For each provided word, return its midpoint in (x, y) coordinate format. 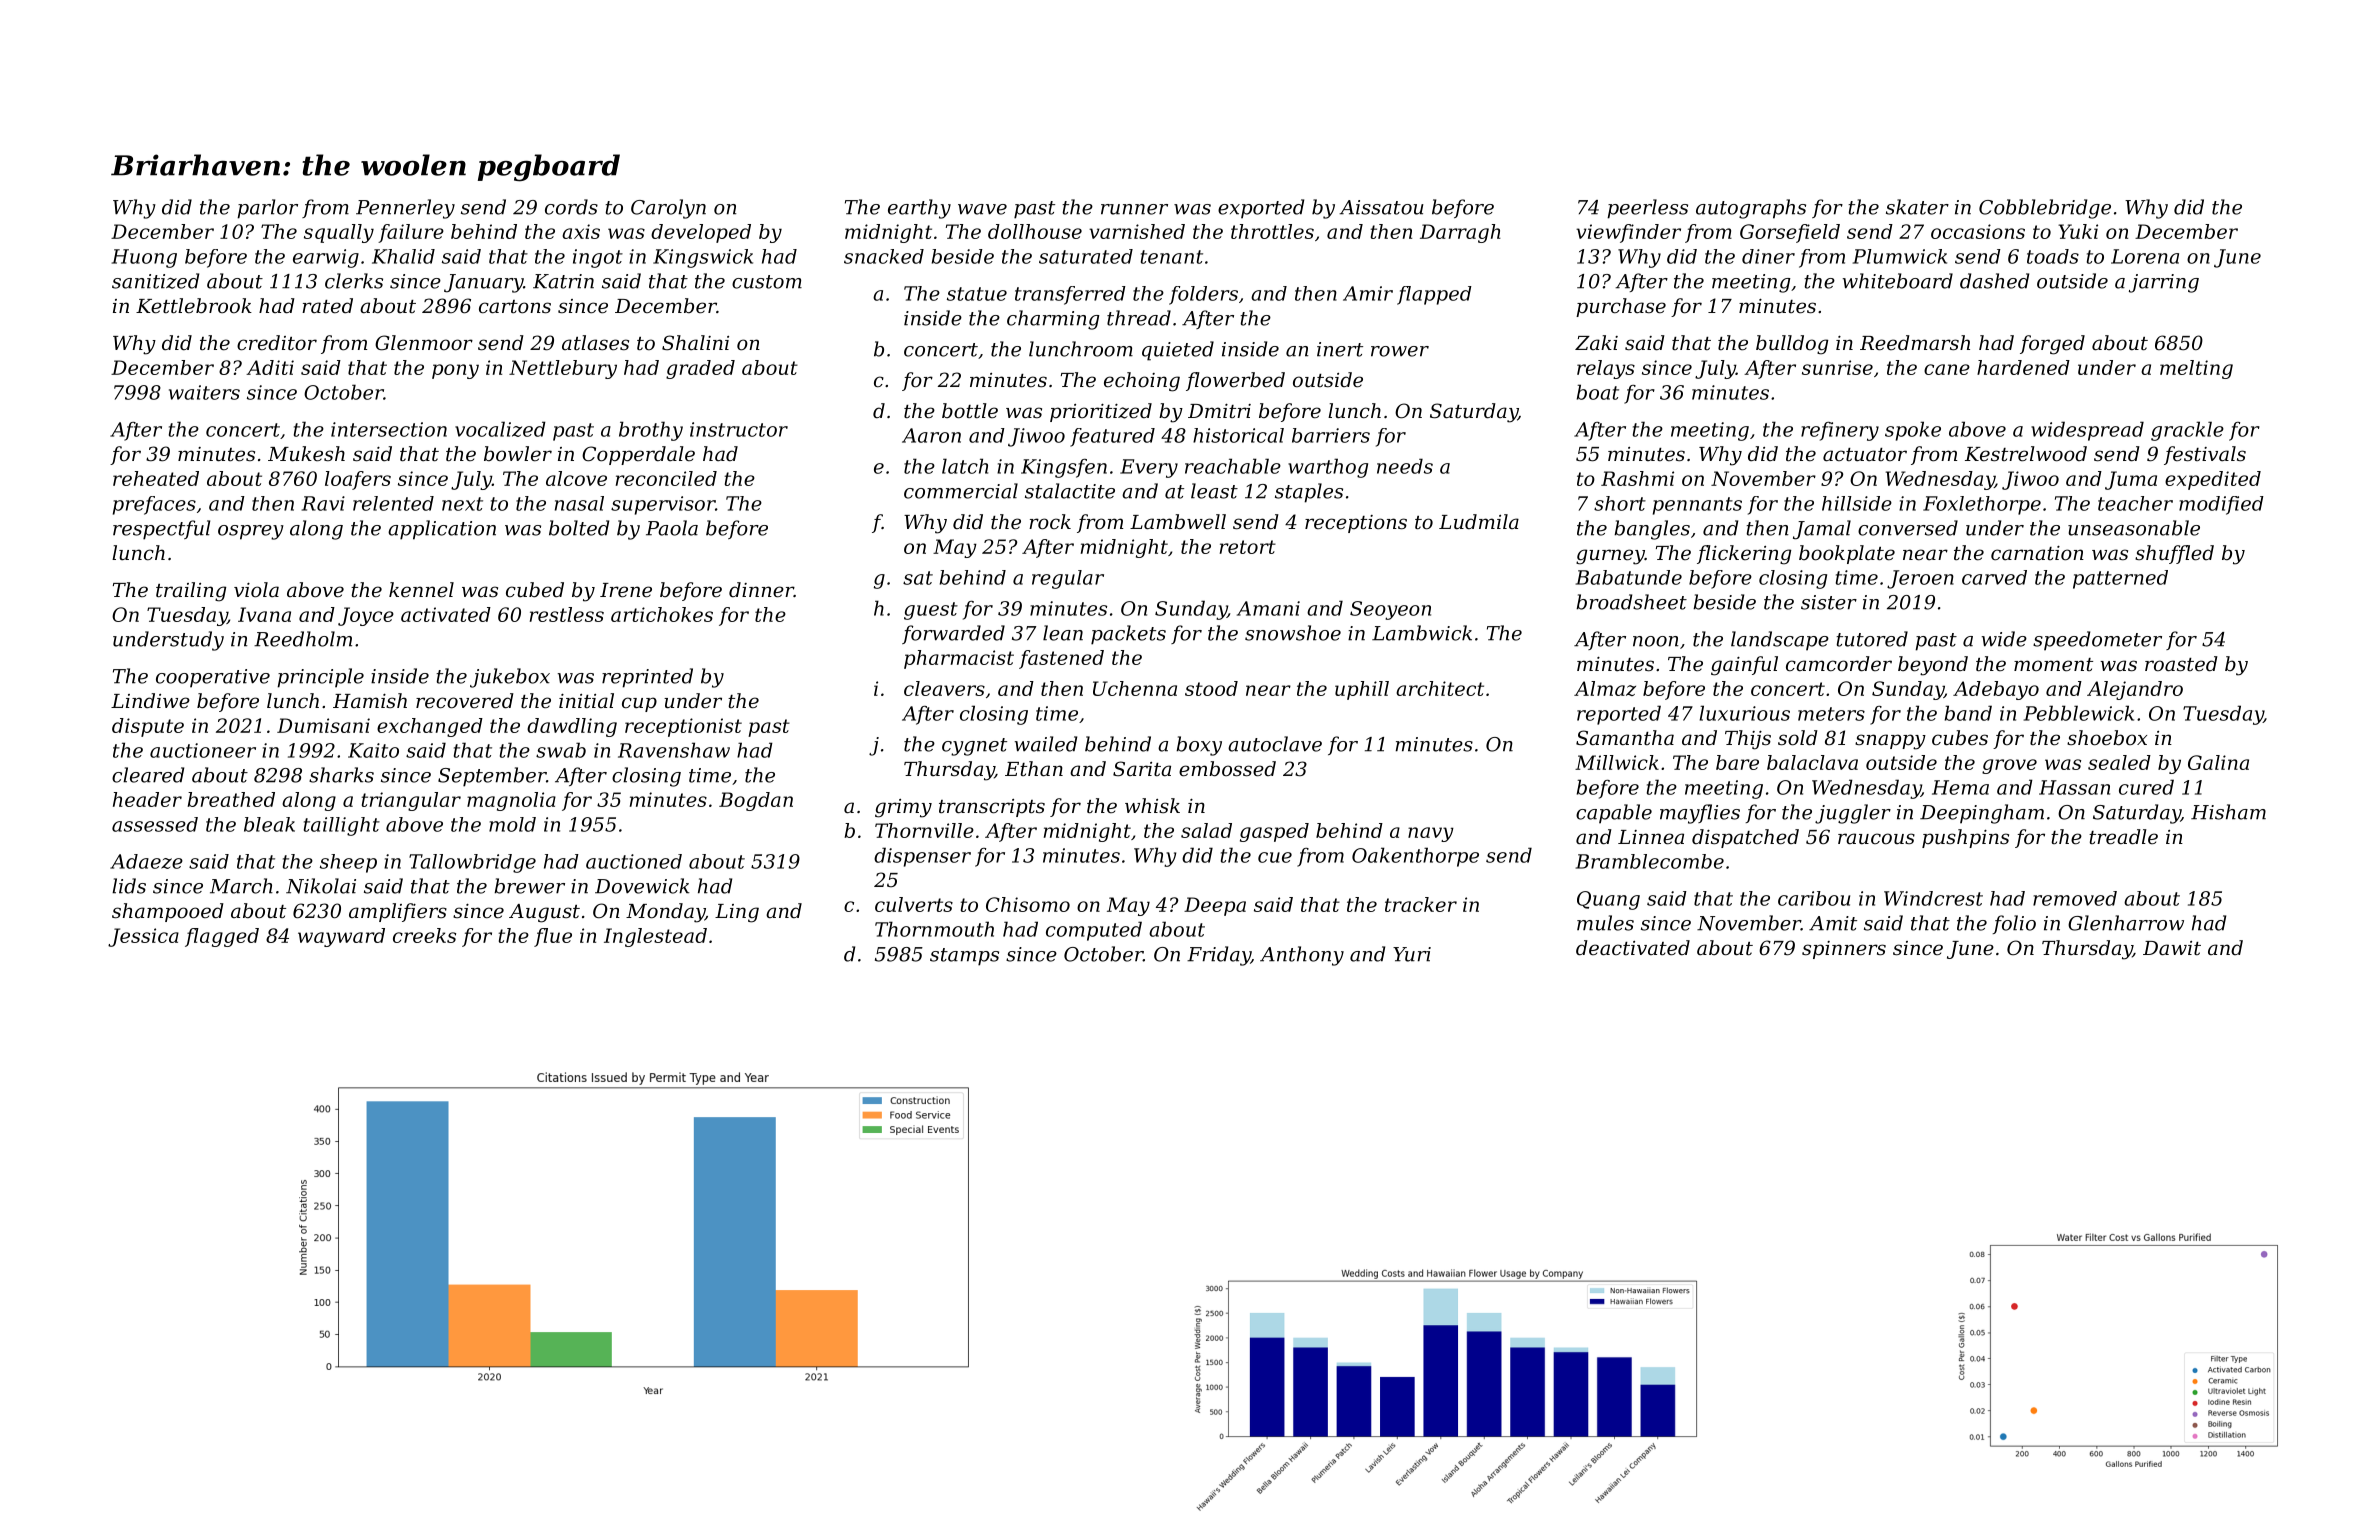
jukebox (510, 678)
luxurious (1745, 713)
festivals (2205, 455)
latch (965, 466)
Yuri (1412, 954)
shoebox (2107, 738)
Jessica (143, 937)
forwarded (953, 634)
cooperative (213, 678)
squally (339, 233)
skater (1917, 207)
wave (982, 209)
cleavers (944, 688)
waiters (204, 392)
